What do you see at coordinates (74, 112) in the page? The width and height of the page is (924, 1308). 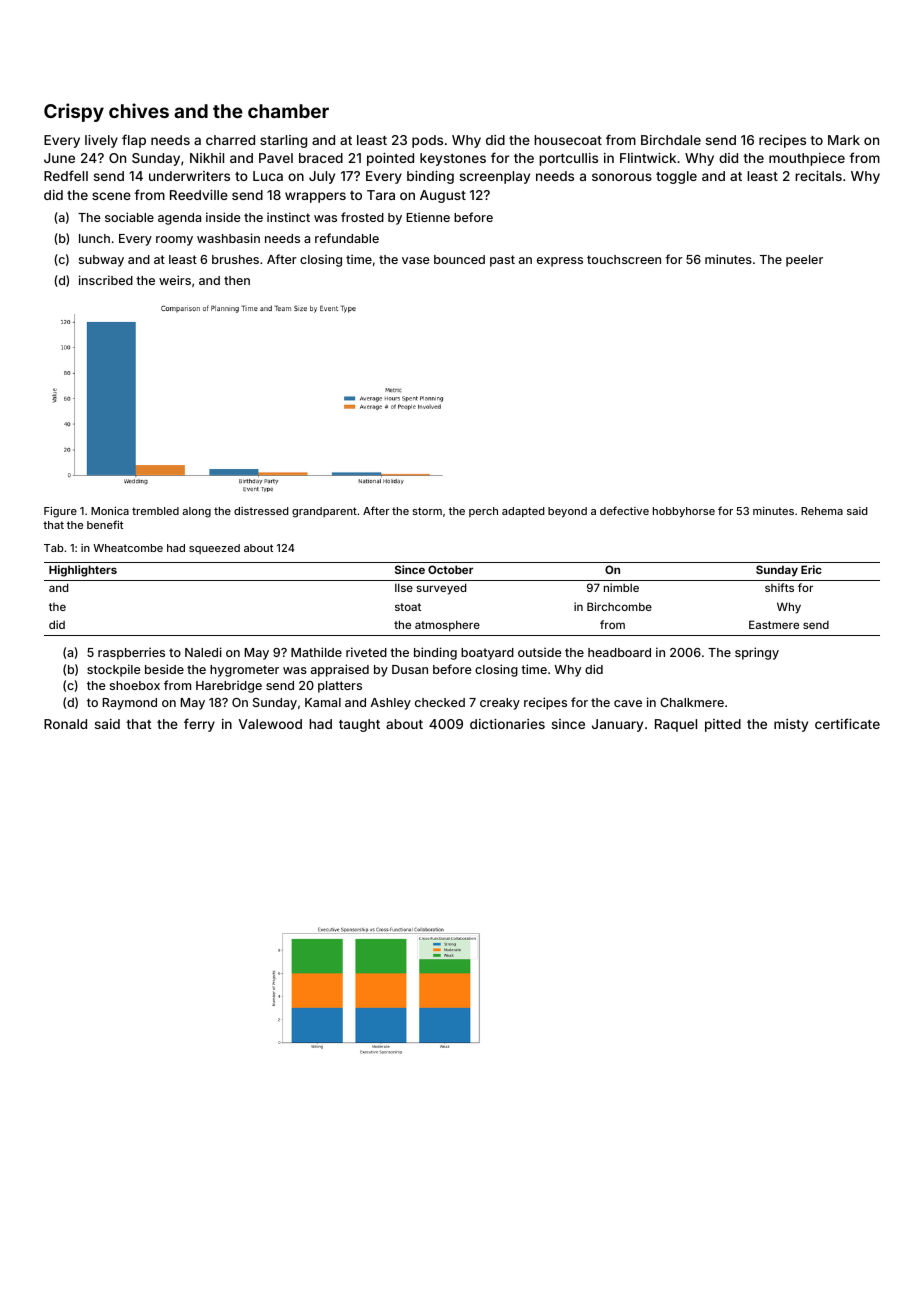 I see `Crispy` at bounding box center [74, 112].
